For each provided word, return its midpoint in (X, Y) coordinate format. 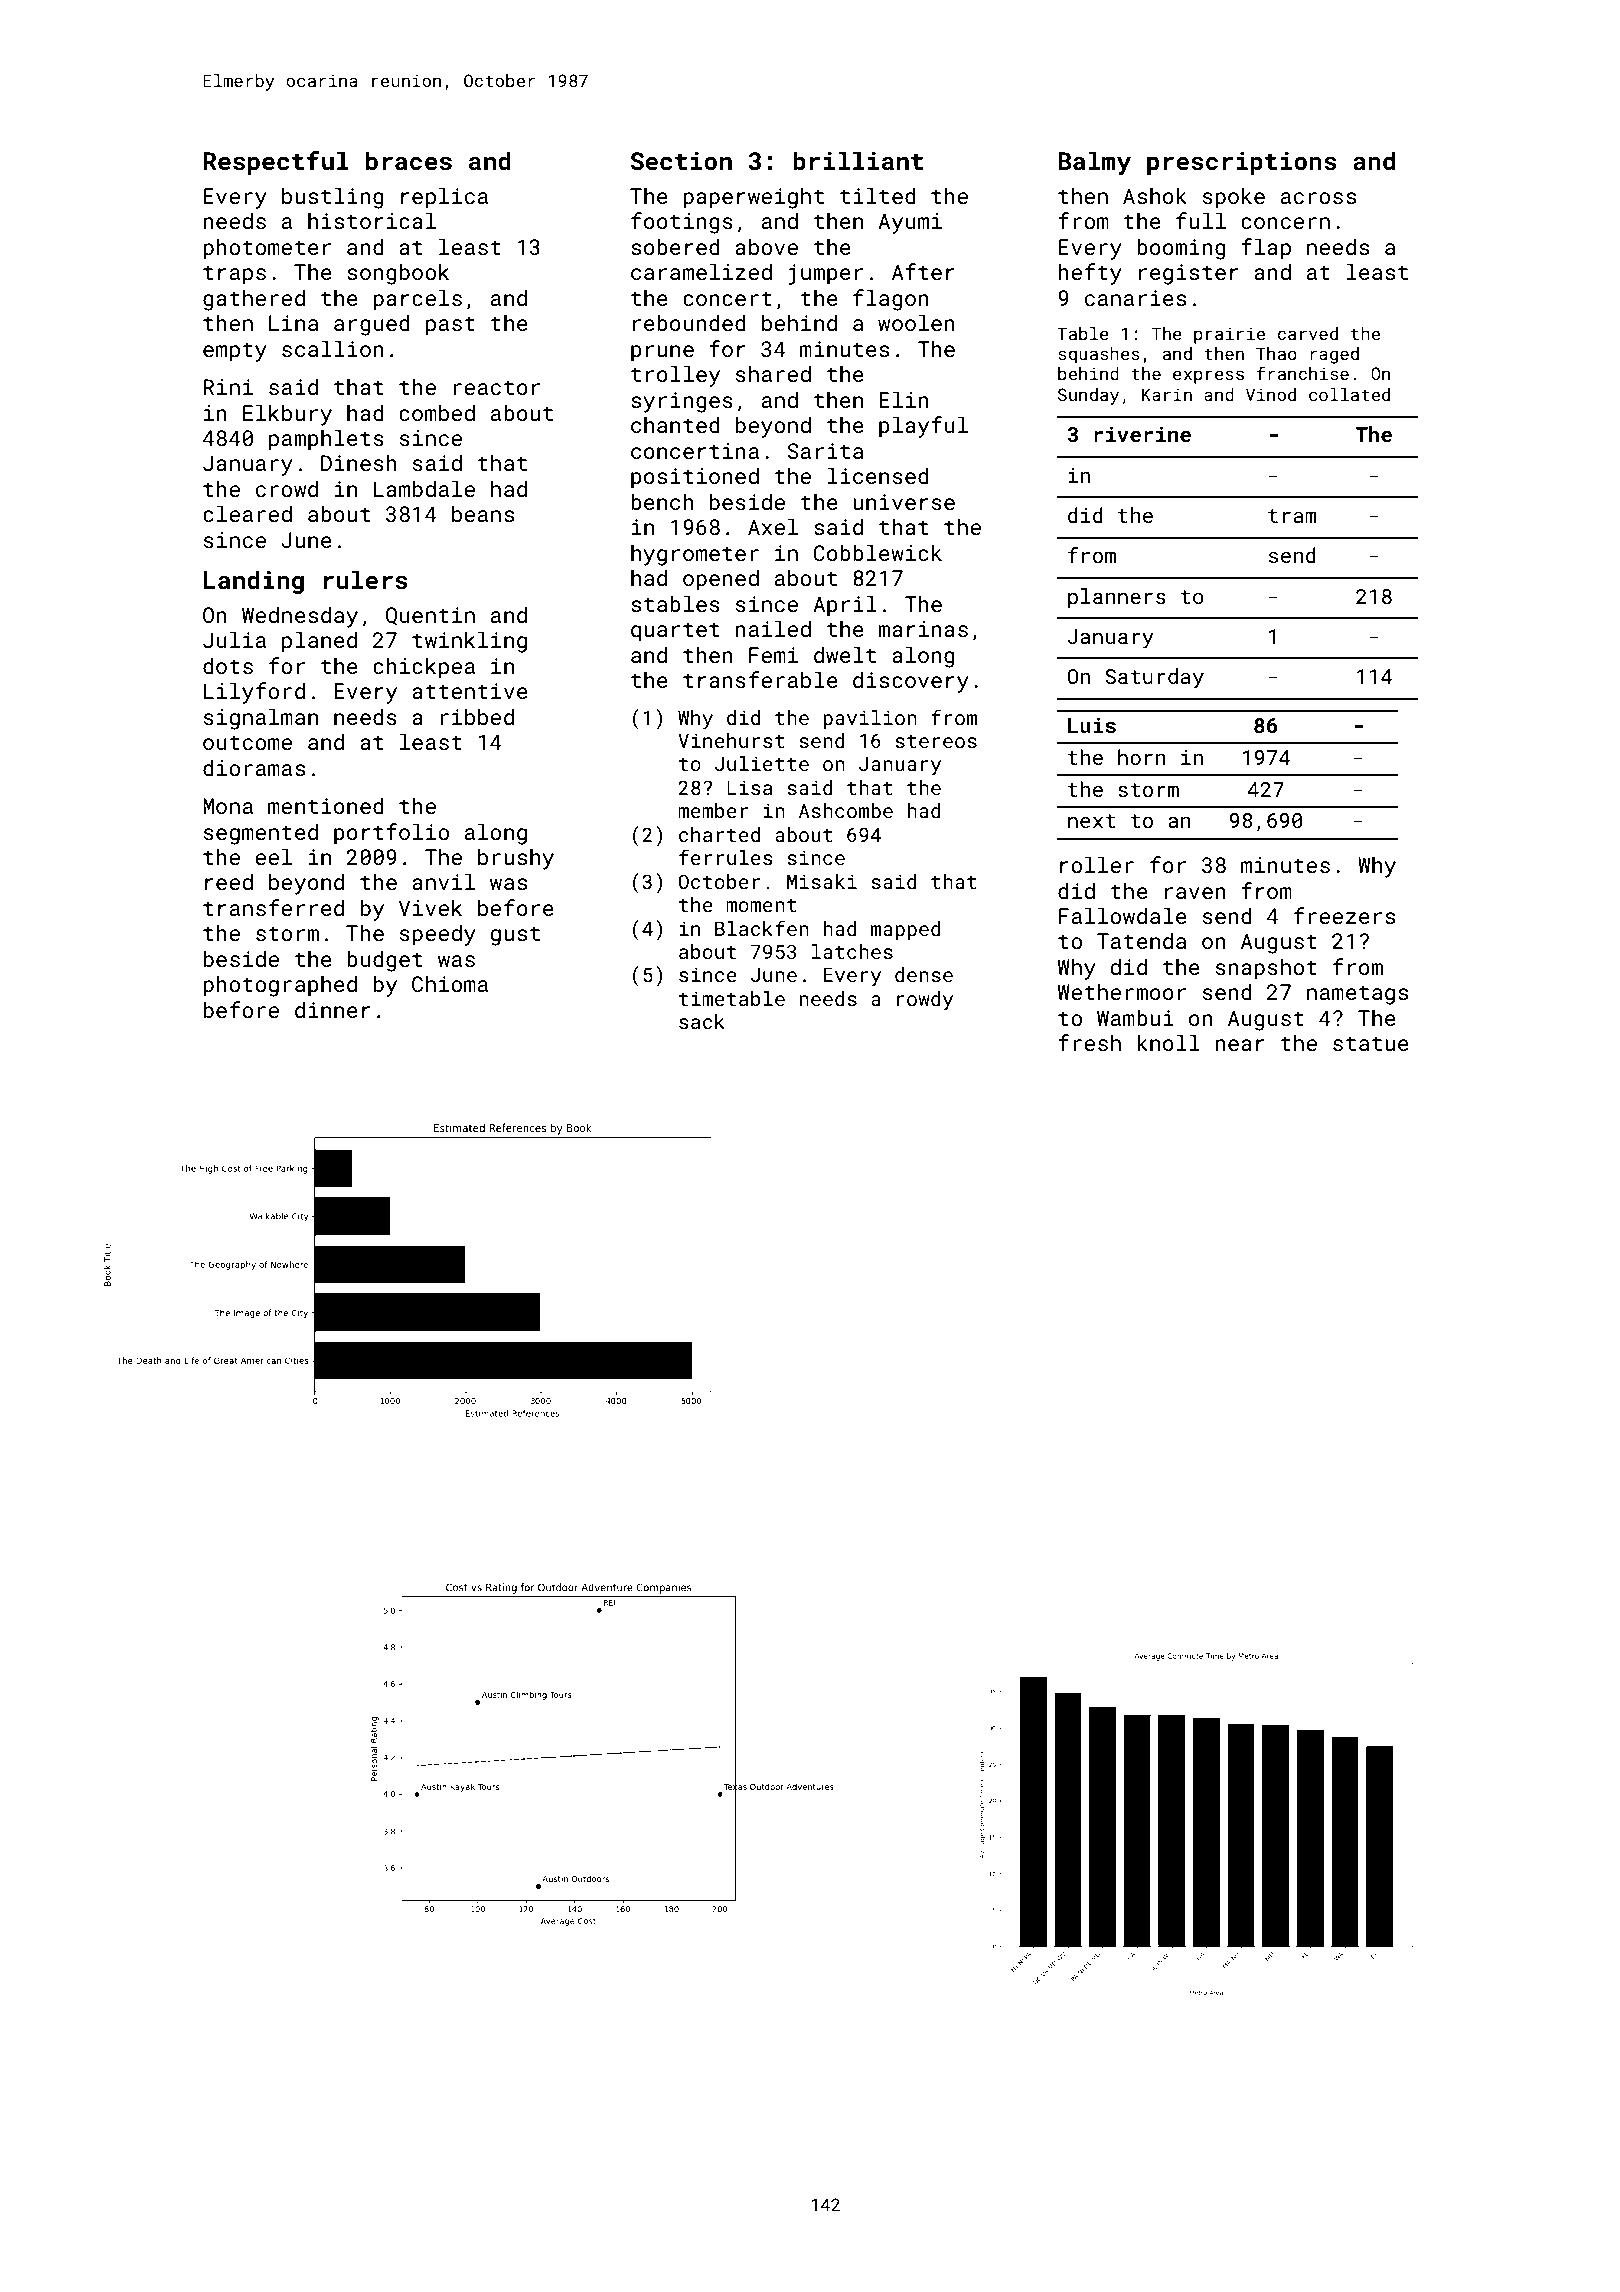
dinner (333, 1009)
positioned (695, 478)
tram (1292, 516)
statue (1371, 1043)
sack (702, 1021)
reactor (496, 387)
